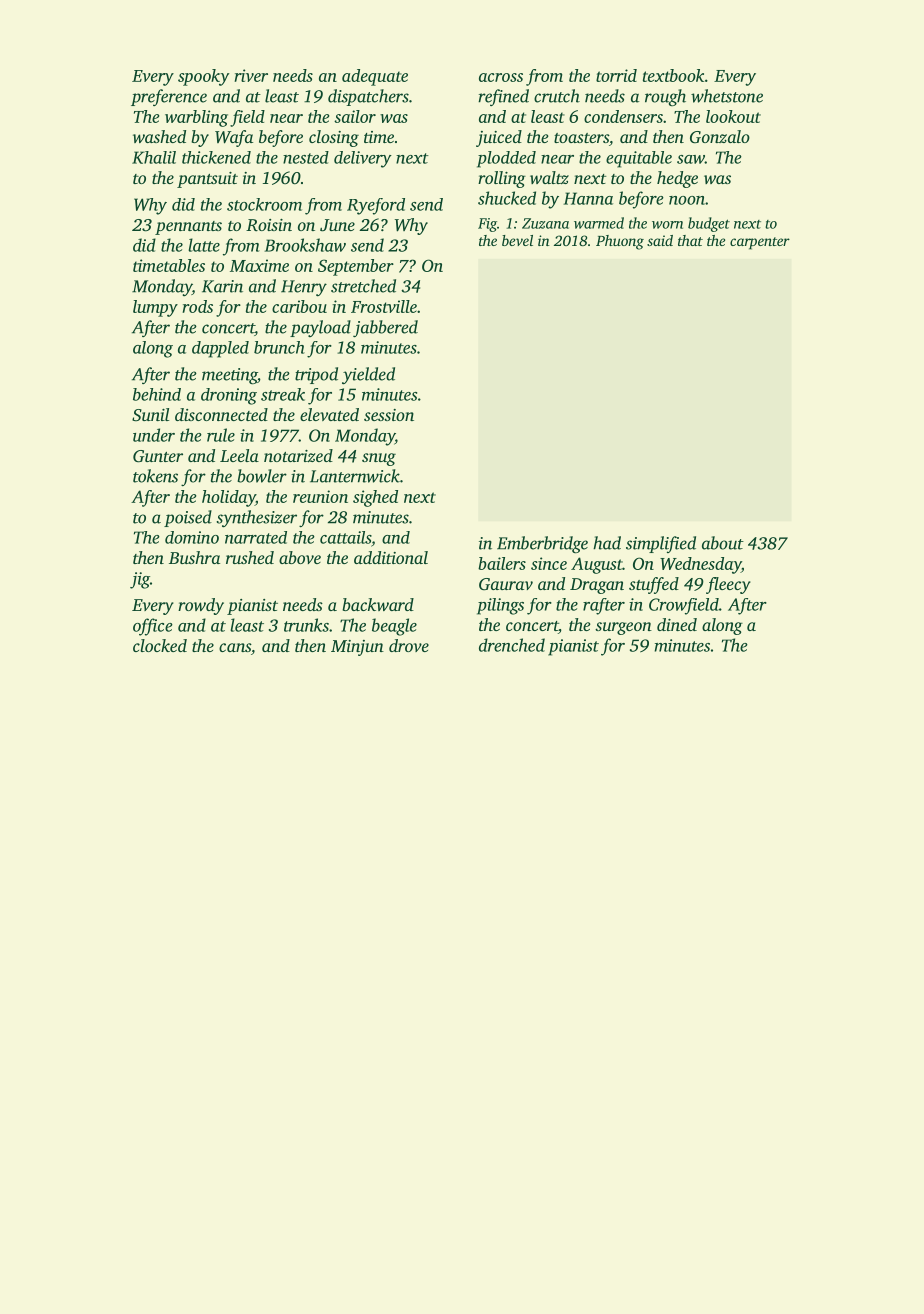 The height and width of the page is (1314, 924). I want to click on across, so click(501, 77).
